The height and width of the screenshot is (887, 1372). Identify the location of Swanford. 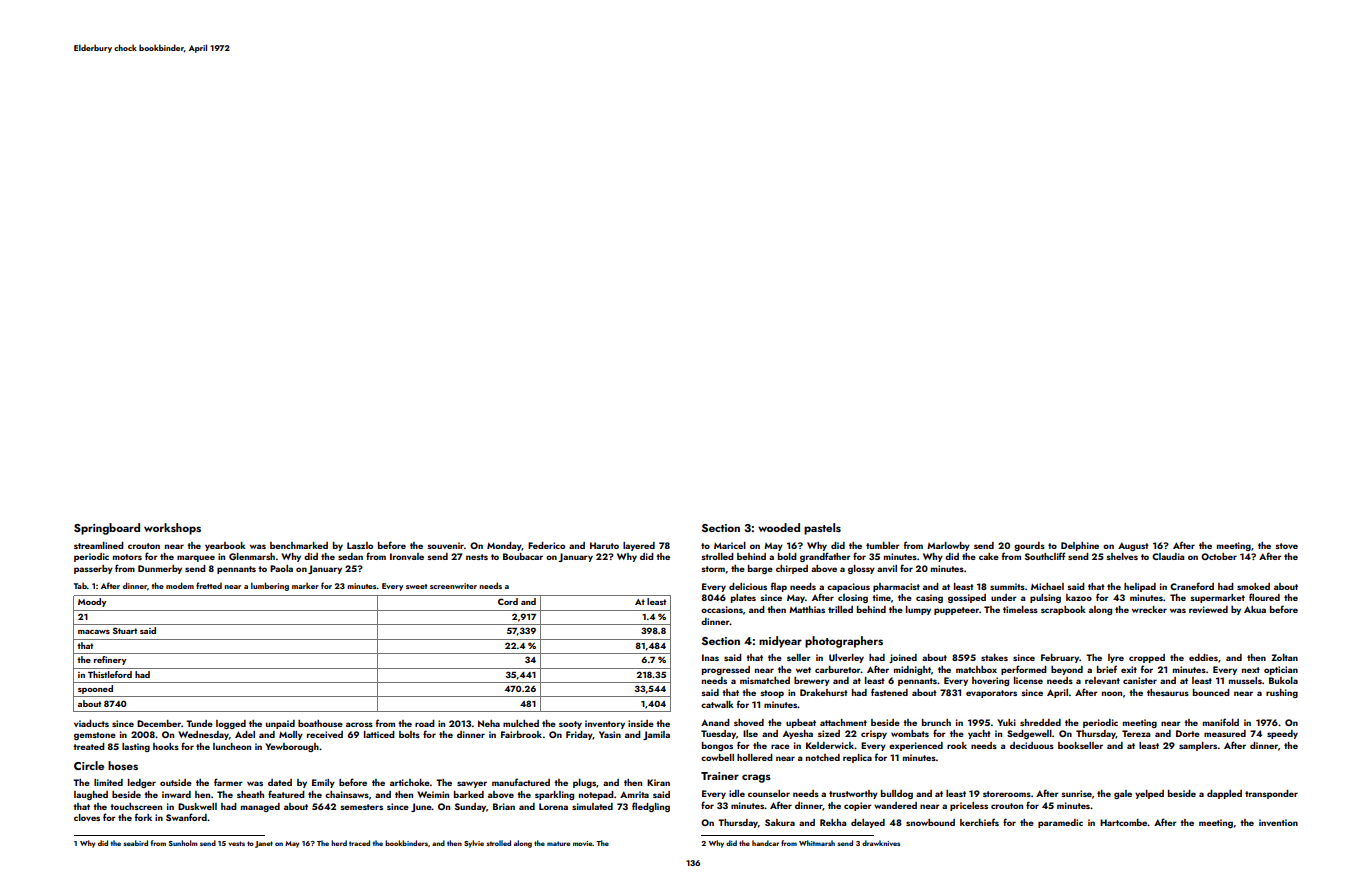
(186, 817).
